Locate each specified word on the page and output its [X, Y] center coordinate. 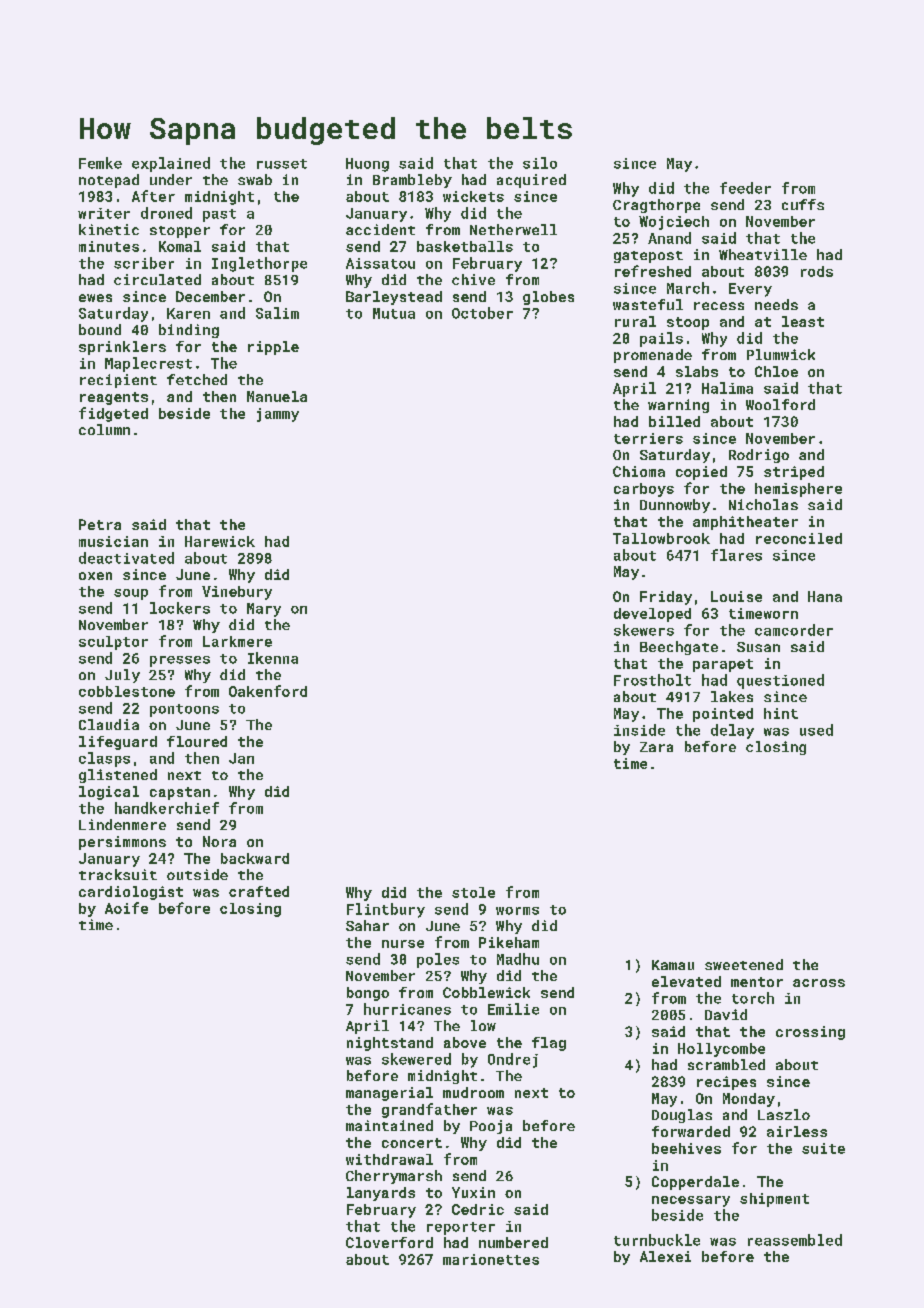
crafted [259, 891]
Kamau [673, 965]
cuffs [803, 204]
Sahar [367, 925]
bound [100, 329]
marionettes [491, 1259]
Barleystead [394, 298]
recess [719, 306]
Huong [367, 165]
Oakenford [268, 691]
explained [171, 164]
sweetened [744, 964]
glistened [118, 776]
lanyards [381, 1194]
